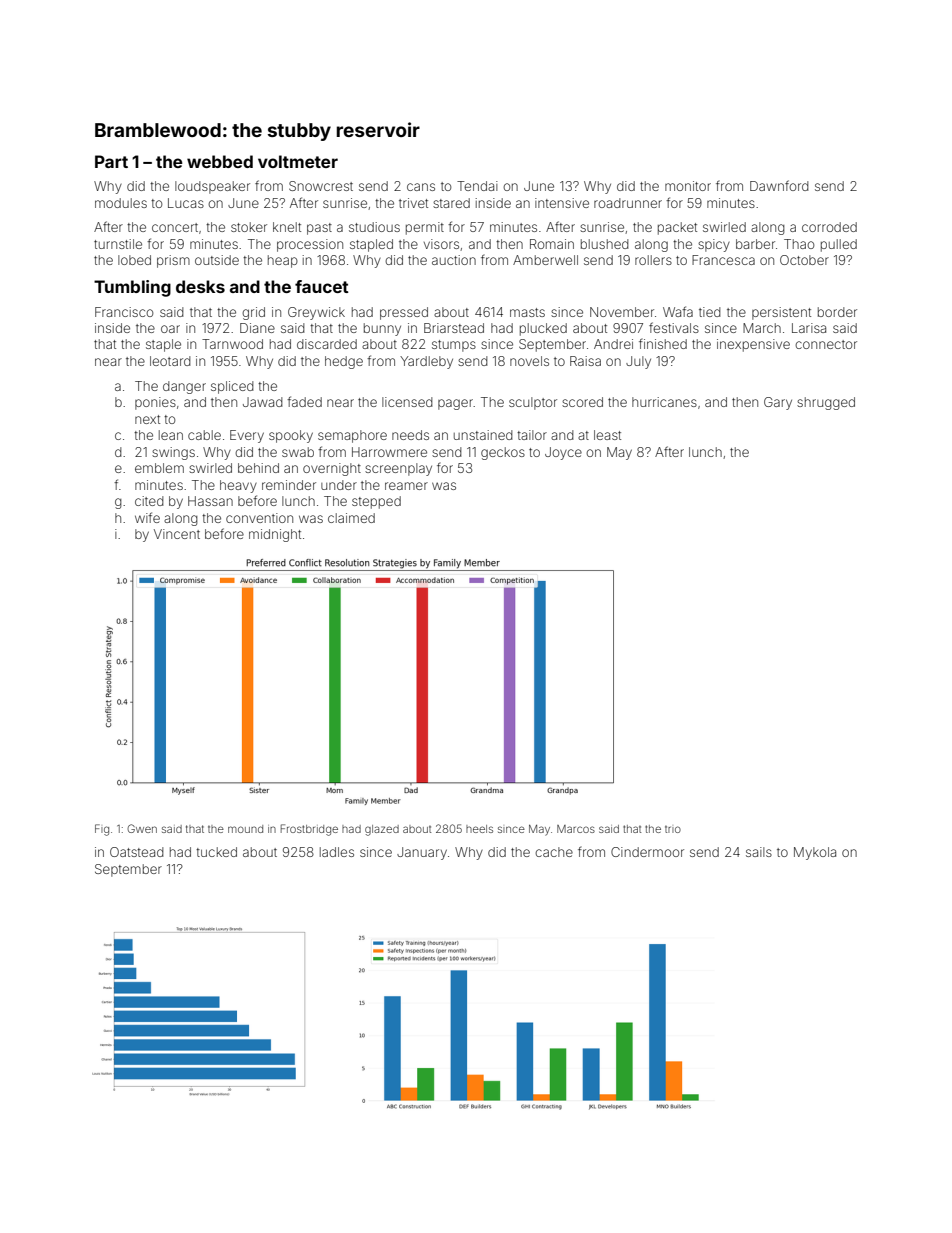 The height and width of the screenshot is (1233, 952). What do you see at coordinates (829, 227) in the screenshot?
I see `corroded` at bounding box center [829, 227].
